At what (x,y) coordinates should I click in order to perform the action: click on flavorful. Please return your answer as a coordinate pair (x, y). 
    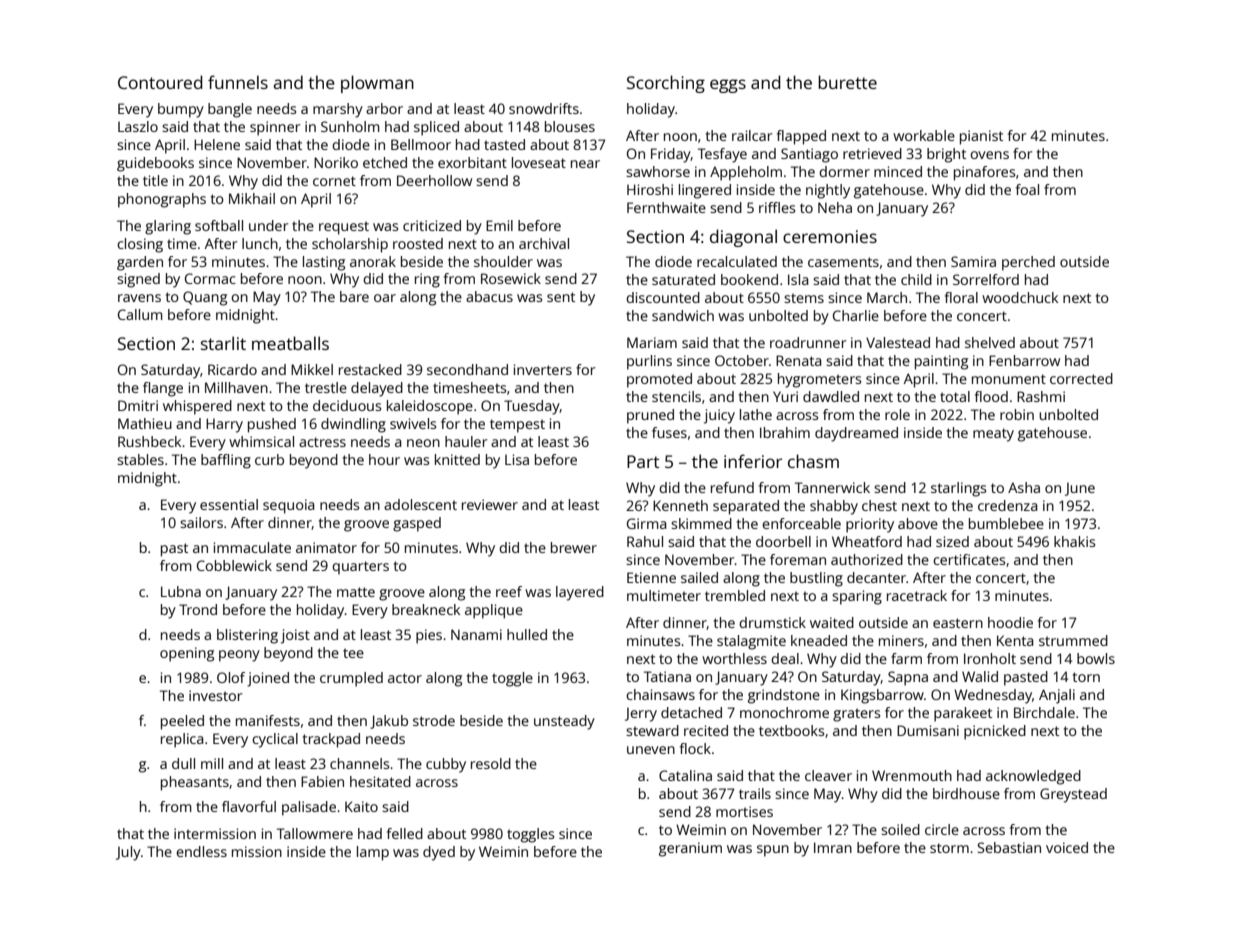
    Looking at the image, I should click on (249, 806).
